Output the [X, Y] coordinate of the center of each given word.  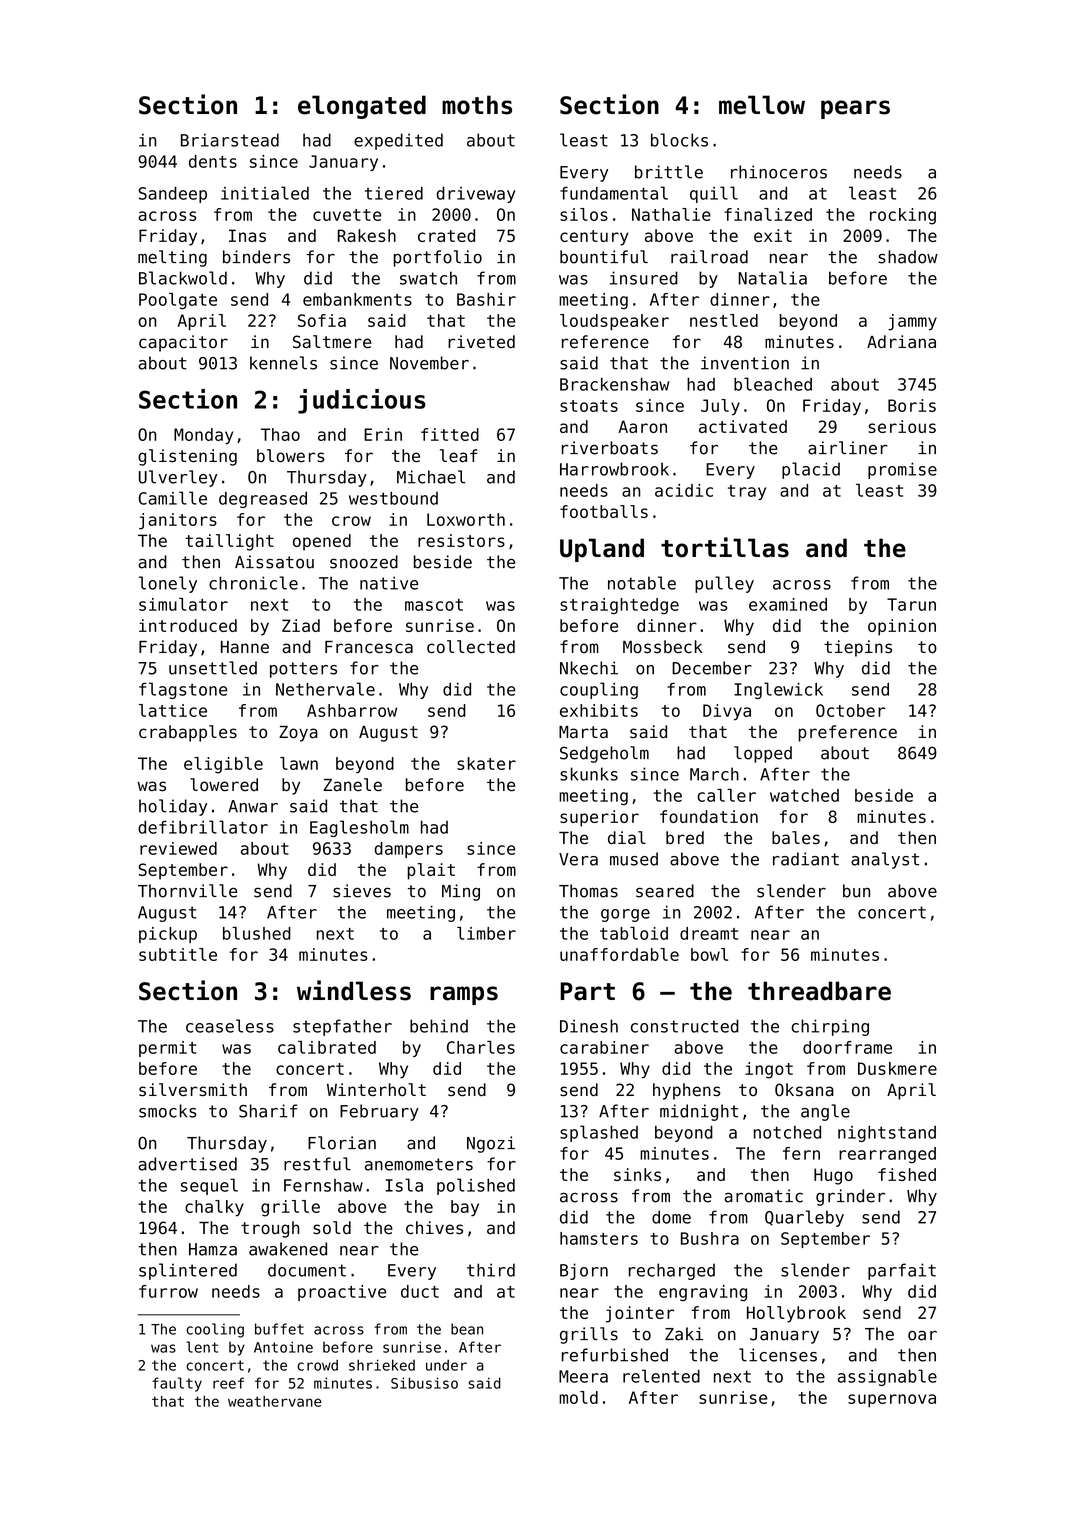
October [850, 710]
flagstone [183, 690]
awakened [288, 1249]
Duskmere [897, 1068]
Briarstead [230, 140]
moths [477, 105]
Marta [583, 732]
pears [855, 109]
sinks [637, 1174]
